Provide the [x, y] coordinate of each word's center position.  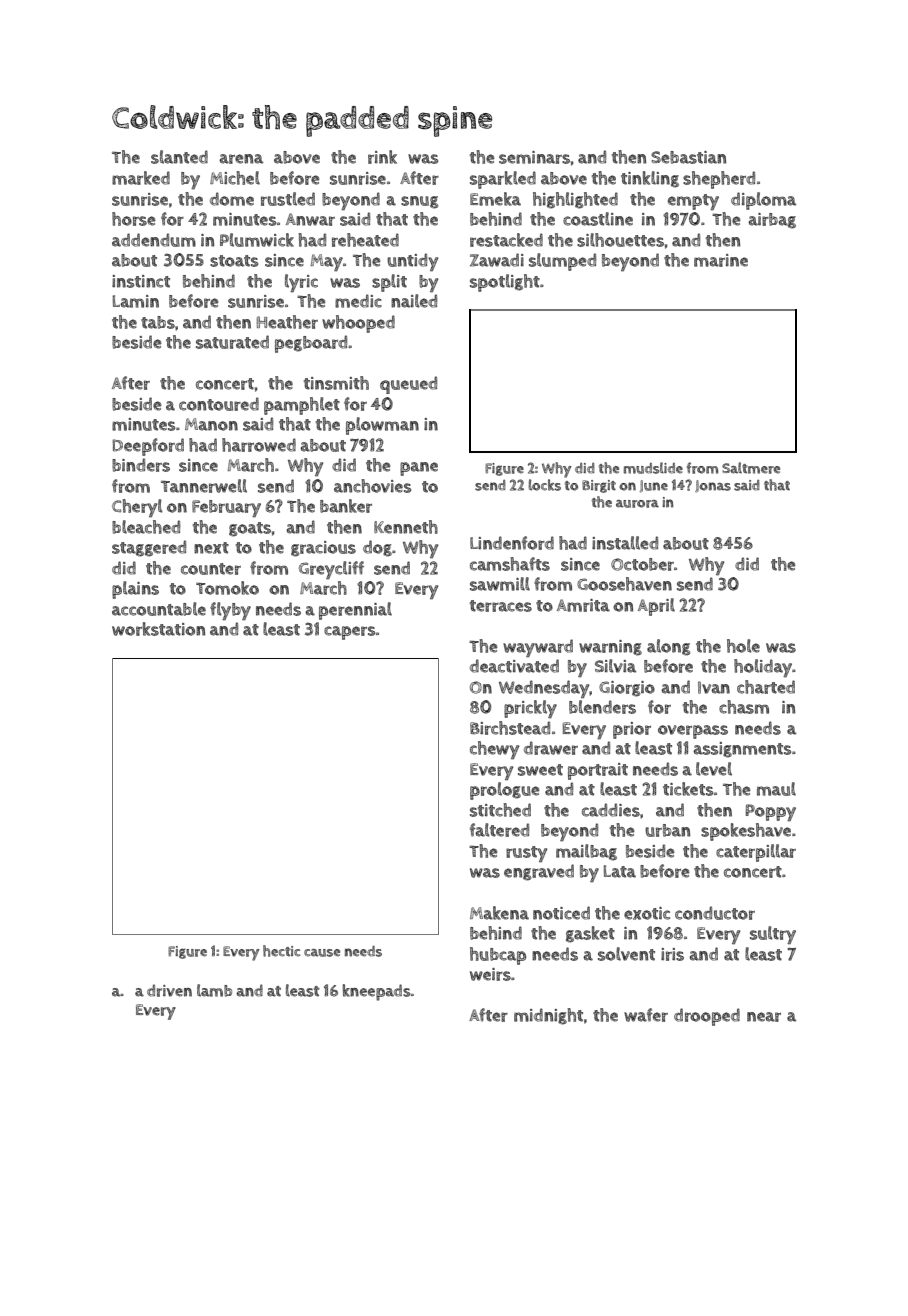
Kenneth [406, 527]
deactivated [514, 666]
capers [350, 633]
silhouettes [620, 240]
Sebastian [688, 157]
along [668, 647]
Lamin [136, 301]
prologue [505, 791]
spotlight [505, 283]
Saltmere [751, 468]
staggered [149, 548]
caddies [611, 810]
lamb [214, 990]
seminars [534, 157]
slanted [179, 157]
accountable [159, 609]
